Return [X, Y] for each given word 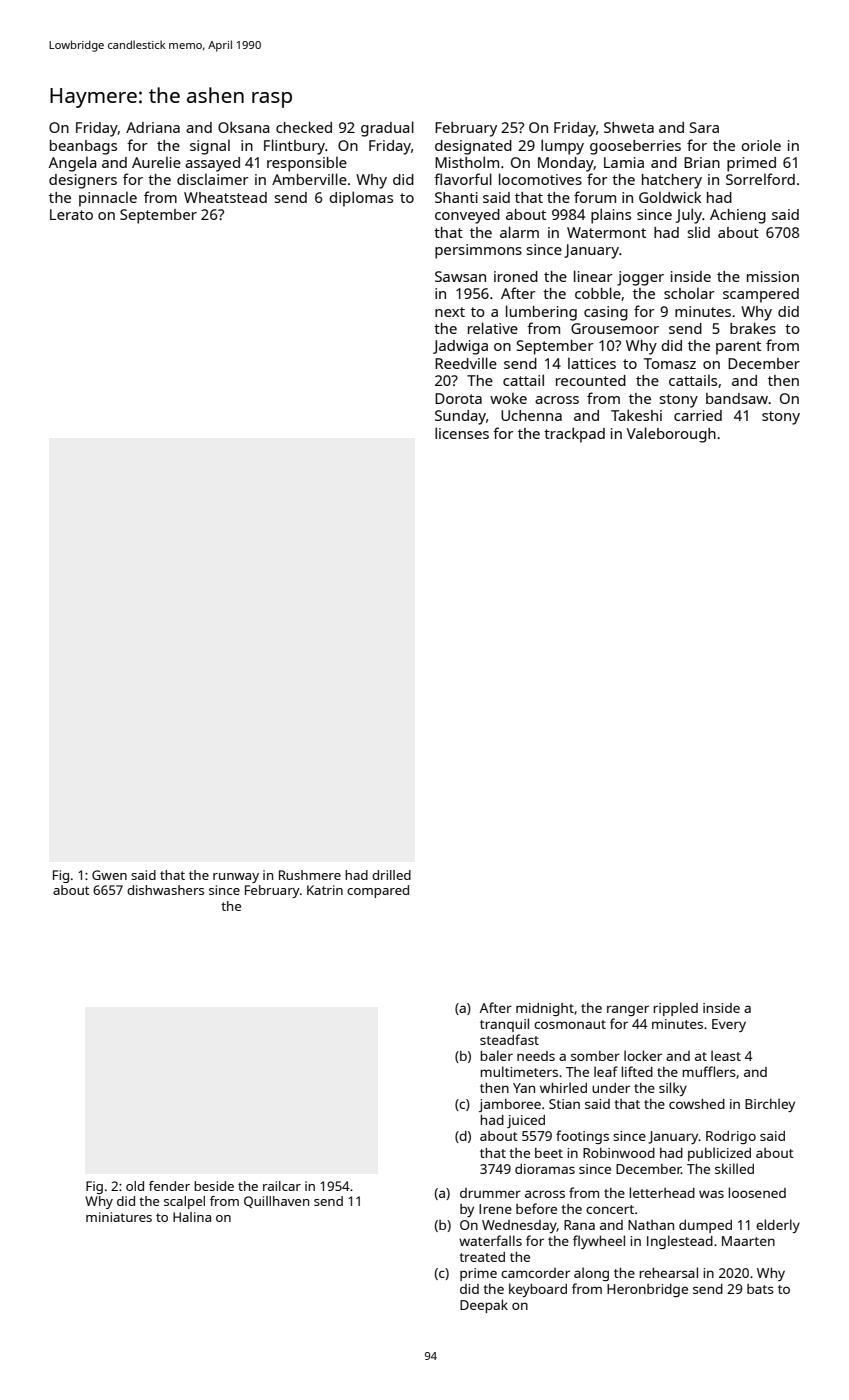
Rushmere [310, 875]
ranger [628, 1010]
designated [473, 147]
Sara [704, 127]
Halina [192, 1217]
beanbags [83, 147]
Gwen [109, 875]
